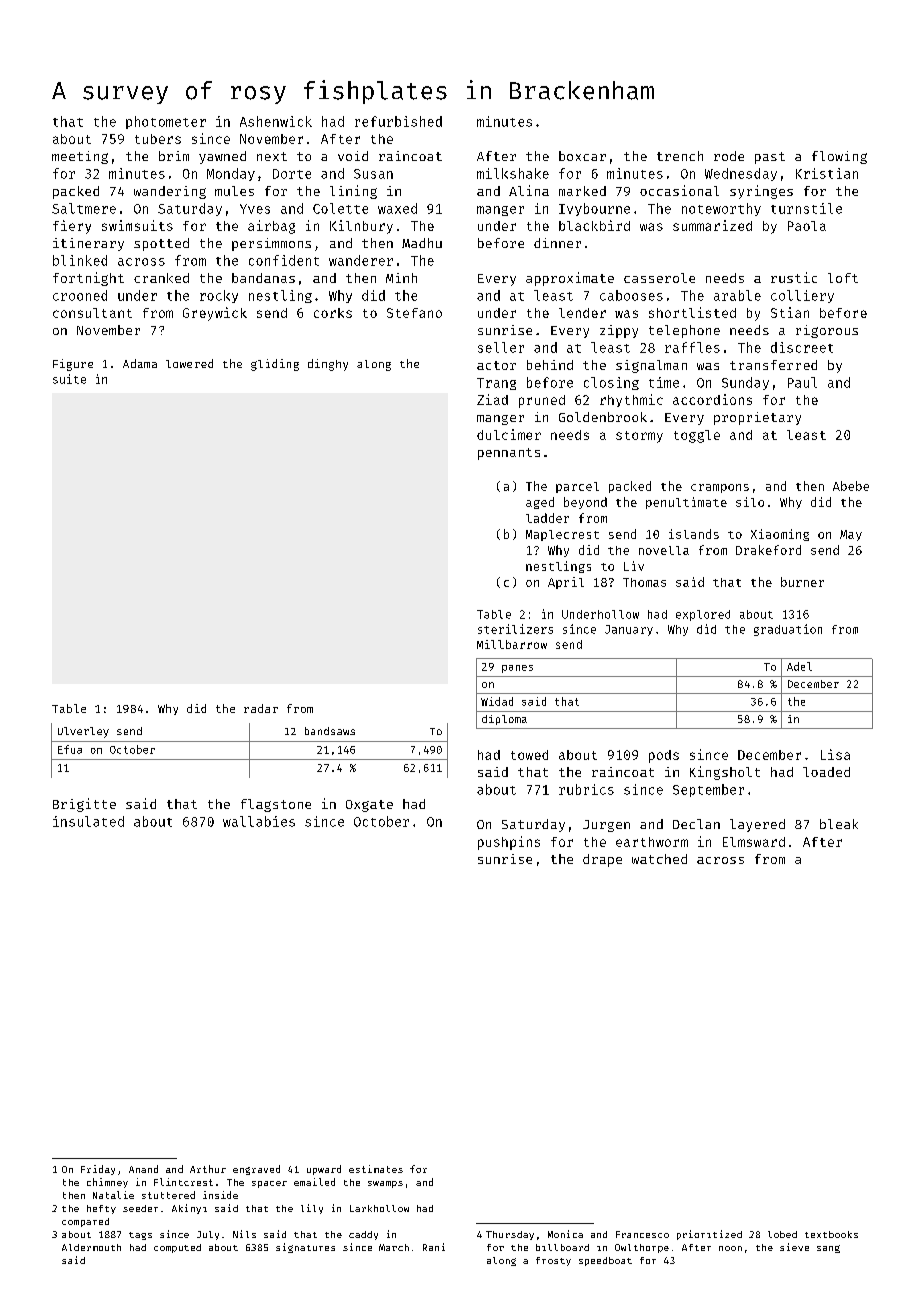 The width and height of the image is (924, 1308). I want to click on frosty, so click(553, 1261).
